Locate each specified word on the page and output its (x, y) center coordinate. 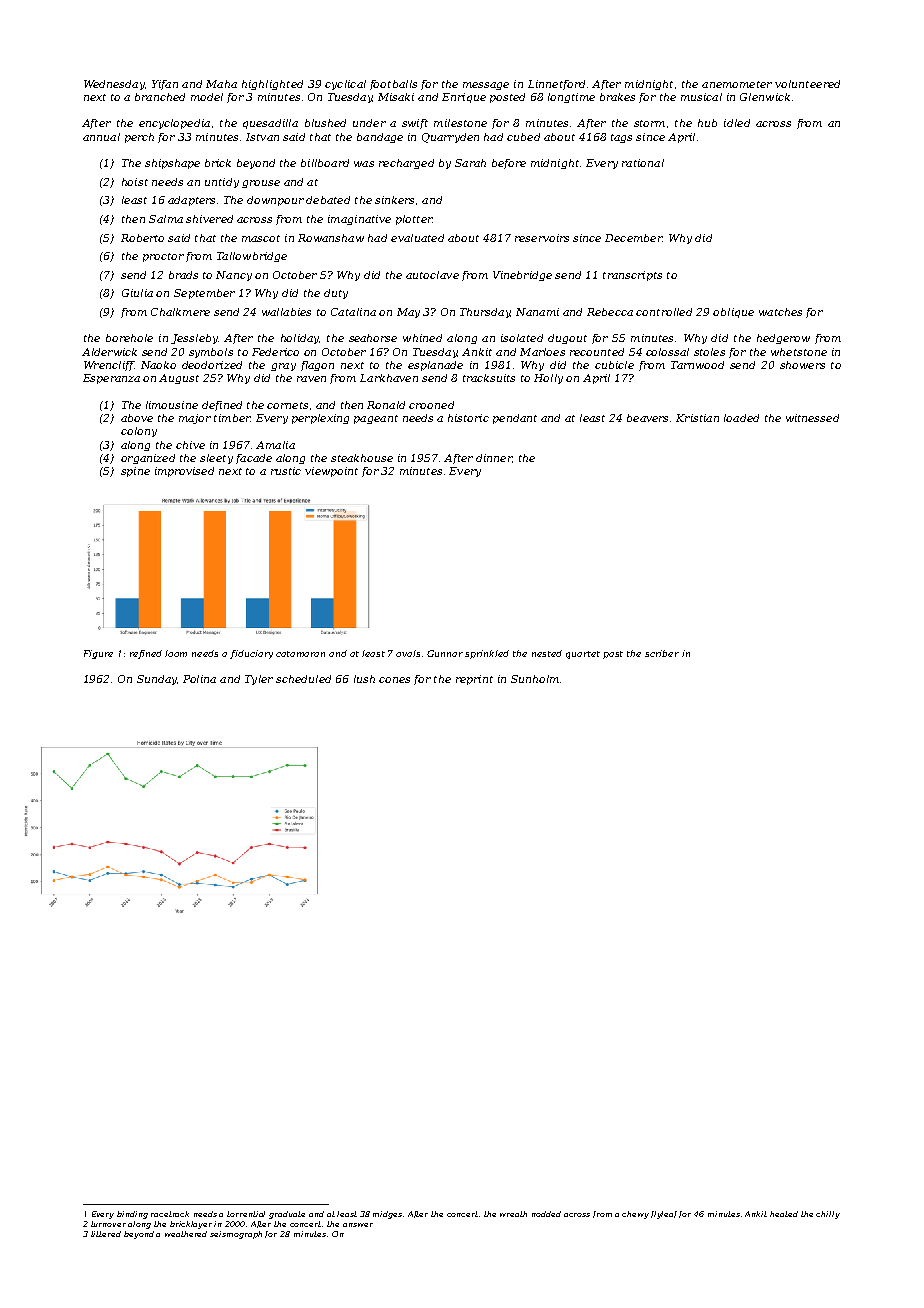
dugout (567, 339)
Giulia (137, 293)
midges (387, 1215)
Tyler (259, 680)
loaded (741, 418)
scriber (662, 653)
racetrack (170, 1214)
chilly (828, 1215)
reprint (474, 680)
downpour (275, 201)
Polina (199, 679)
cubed (523, 137)
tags (621, 138)
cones (394, 680)
